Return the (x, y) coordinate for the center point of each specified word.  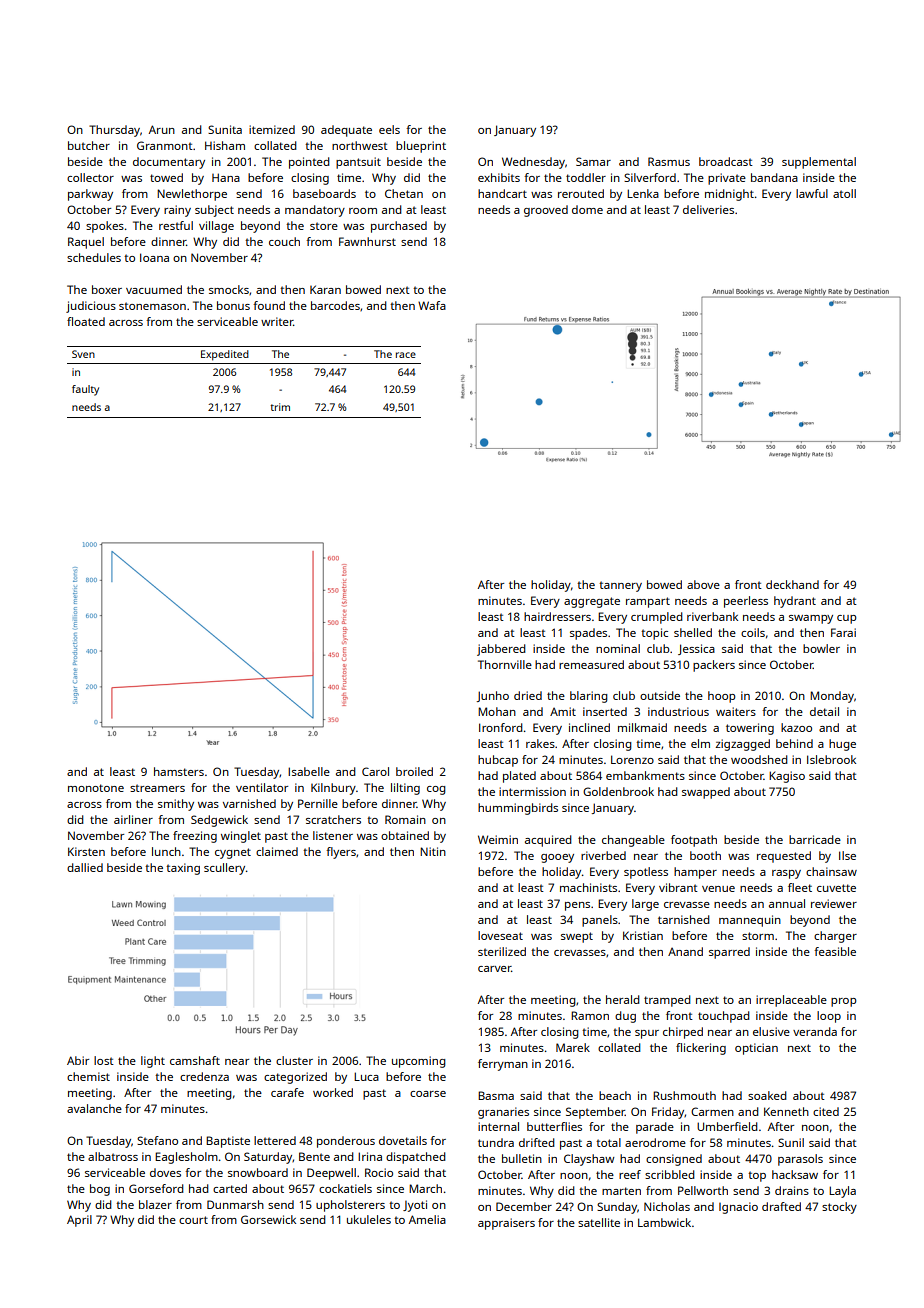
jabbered (501, 650)
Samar (593, 161)
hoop (721, 697)
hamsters (179, 771)
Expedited (225, 355)
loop (829, 1017)
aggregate (592, 602)
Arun (162, 129)
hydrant (795, 602)
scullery (224, 869)
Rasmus (669, 161)
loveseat (500, 935)
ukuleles (369, 1219)
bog (100, 1190)
